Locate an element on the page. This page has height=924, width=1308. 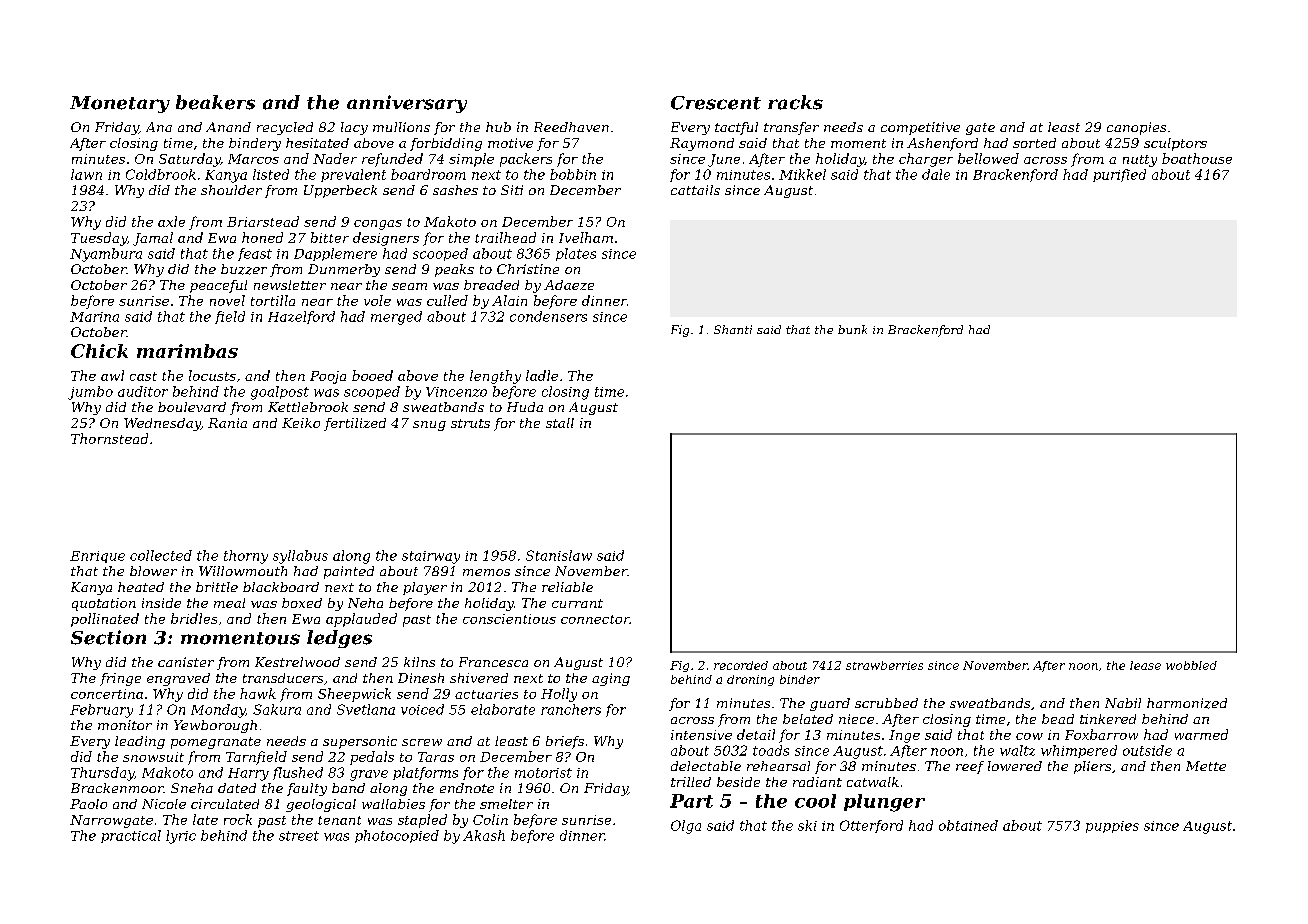
intensive is located at coordinates (701, 735).
